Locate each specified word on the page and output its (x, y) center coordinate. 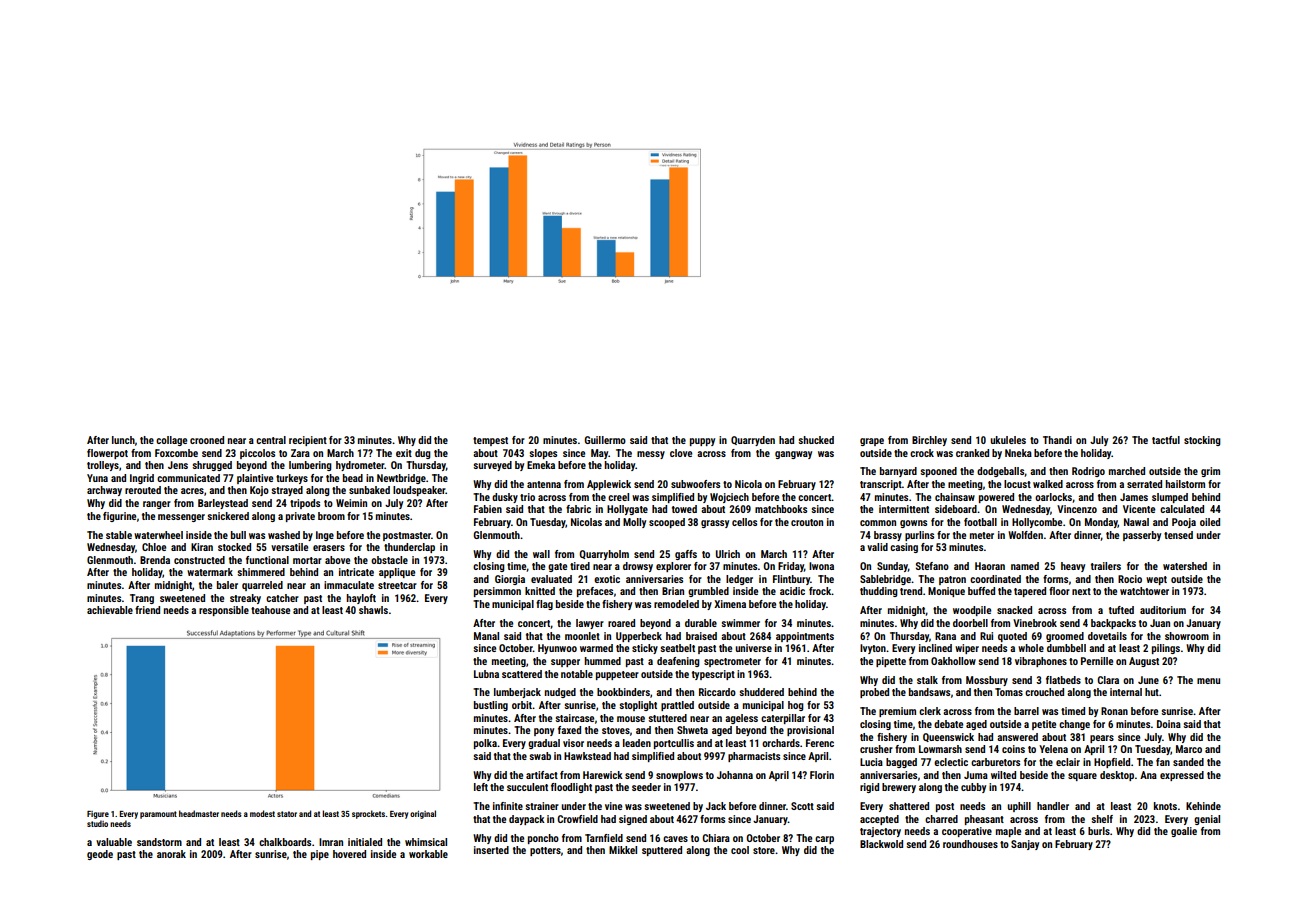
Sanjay (1025, 845)
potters (545, 851)
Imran (331, 842)
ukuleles (1008, 440)
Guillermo (605, 440)
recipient (308, 441)
